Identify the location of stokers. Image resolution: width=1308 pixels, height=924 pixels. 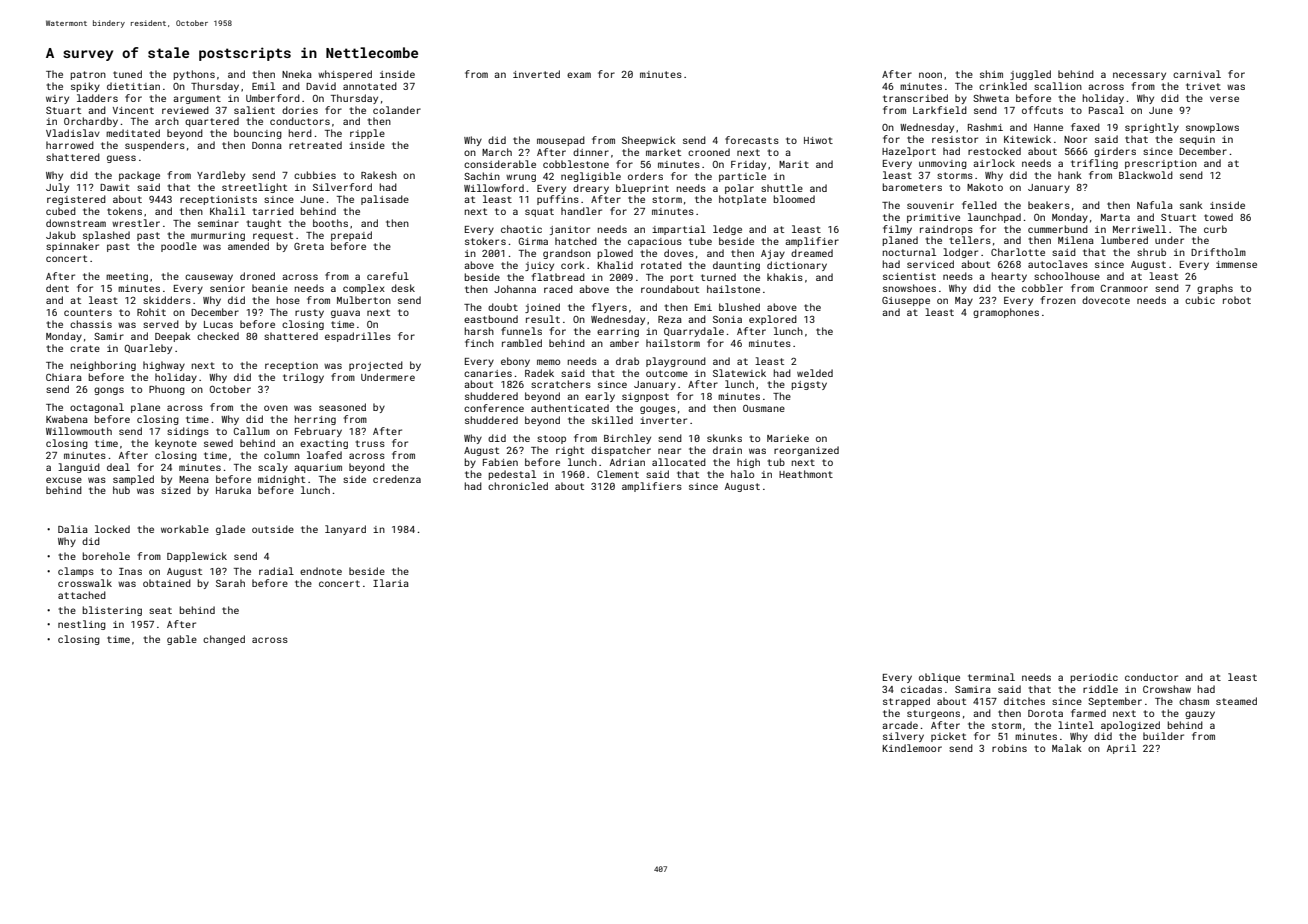
(485, 241).
